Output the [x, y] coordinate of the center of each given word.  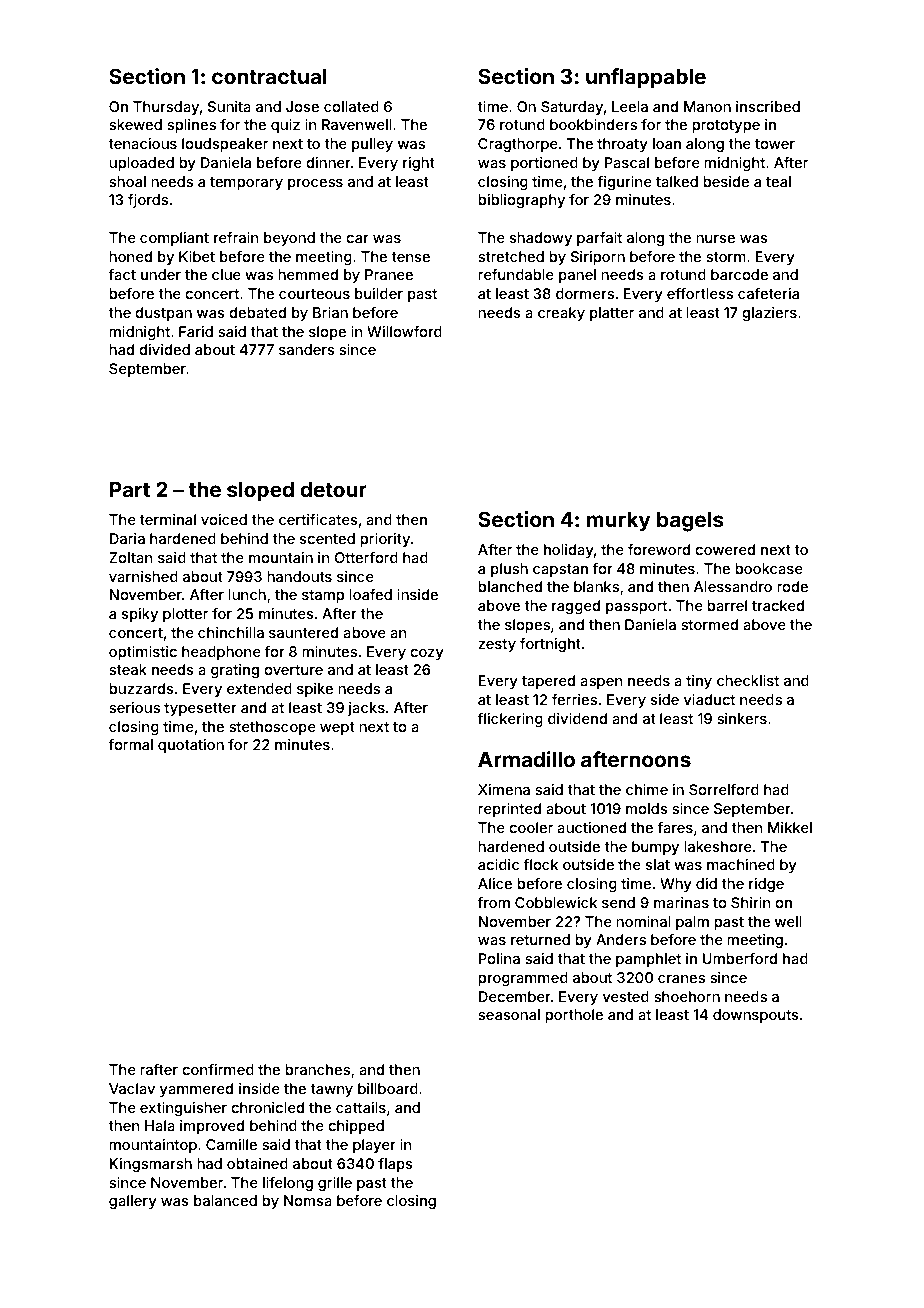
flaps [395, 1165]
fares [675, 827]
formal [130, 744]
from [493, 902]
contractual [269, 76]
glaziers [769, 314]
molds [647, 808]
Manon [707, 106]
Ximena [504, 789]
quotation [191, 746]
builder [379, 293]
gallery [133, 1202]
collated [351, 106]
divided [164, 349]
